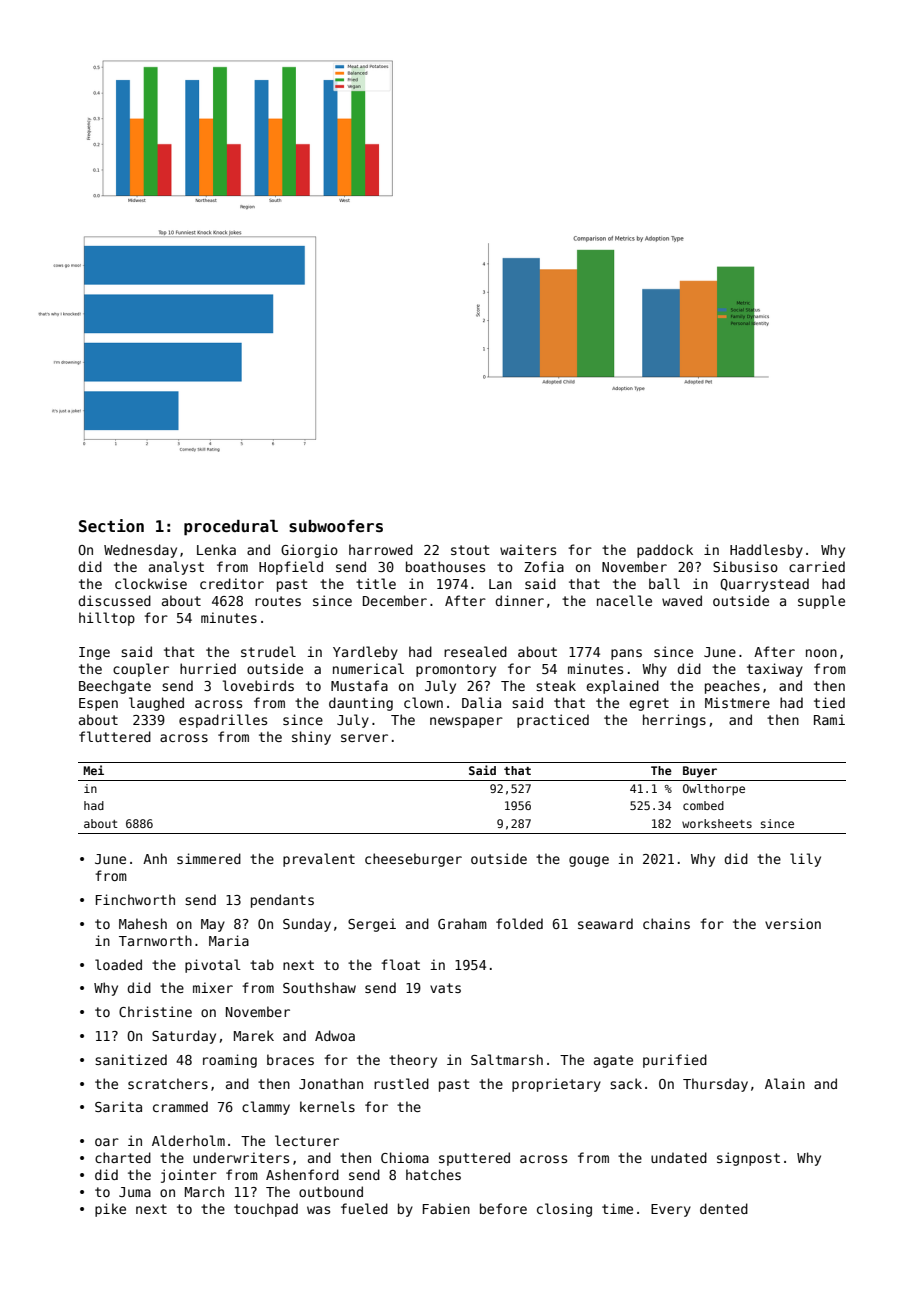  Describe the element at coordinates (278, 601) in the image. I see `routes` at that location.
